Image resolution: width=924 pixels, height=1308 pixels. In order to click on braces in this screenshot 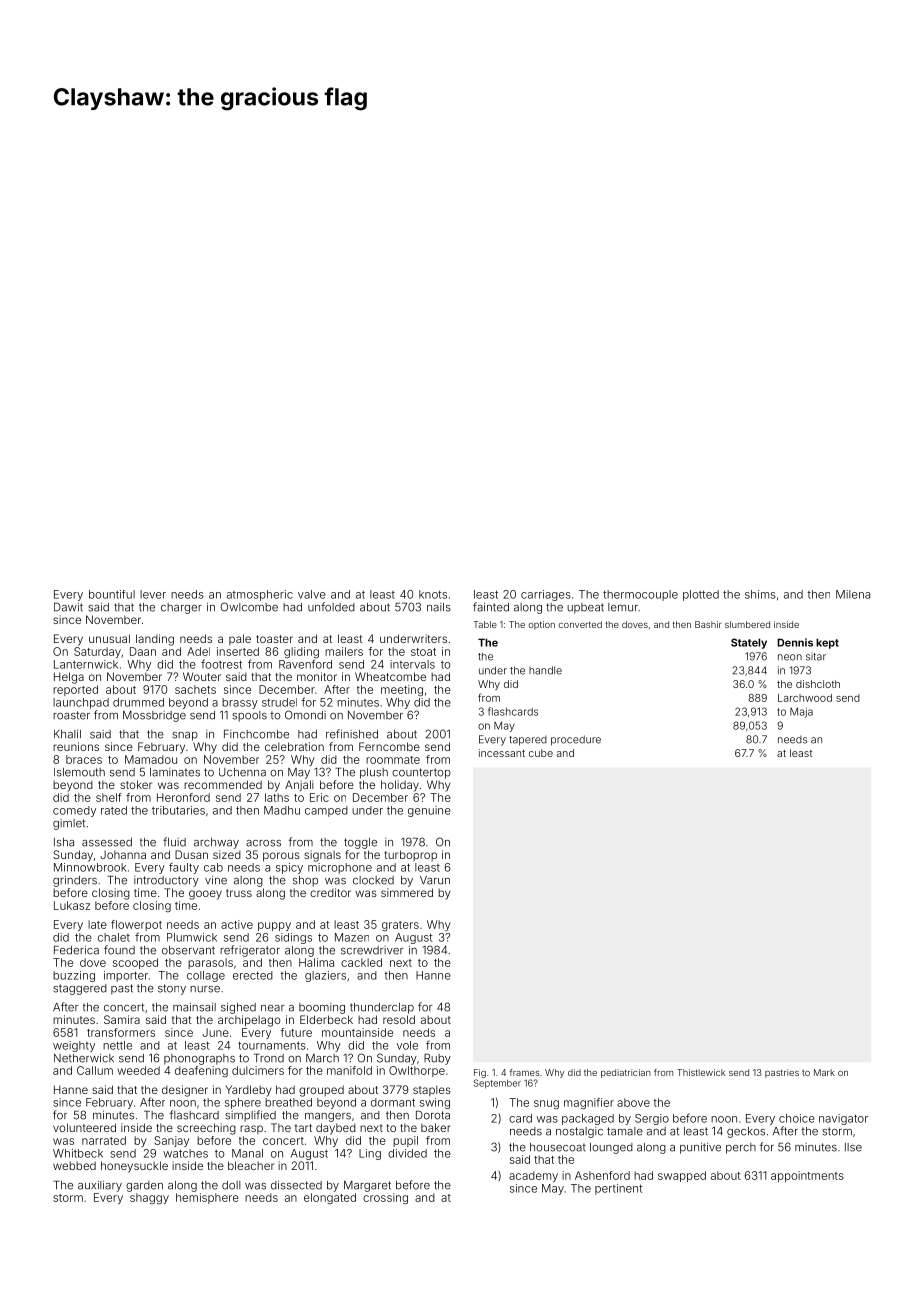, I will do `click(84, 759)`.
